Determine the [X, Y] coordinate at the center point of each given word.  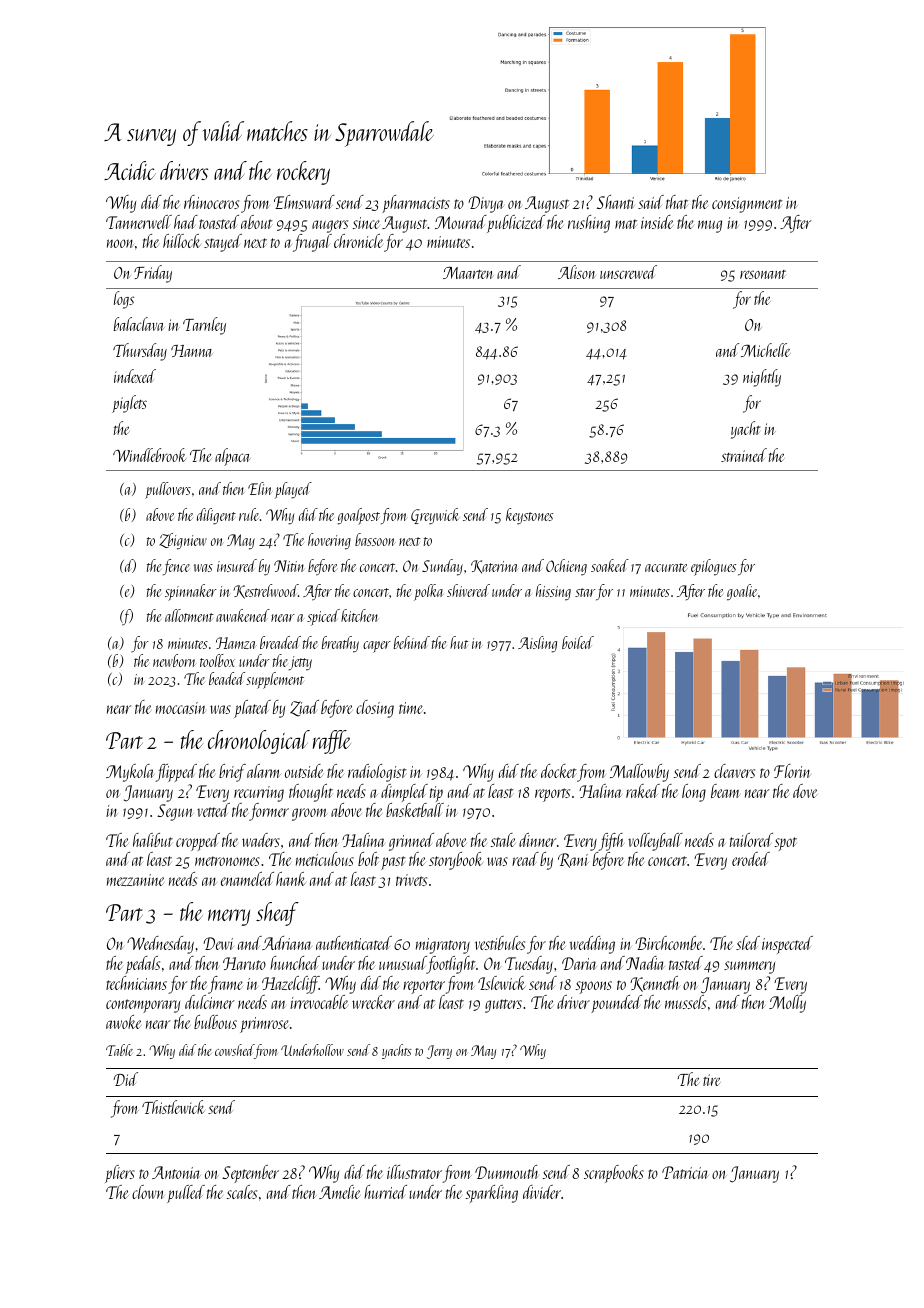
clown [148, 1192]
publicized [516, 224]
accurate [666, 567]
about [257, 222]
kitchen [359, 615]
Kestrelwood [266, 591]
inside [657, 222]
